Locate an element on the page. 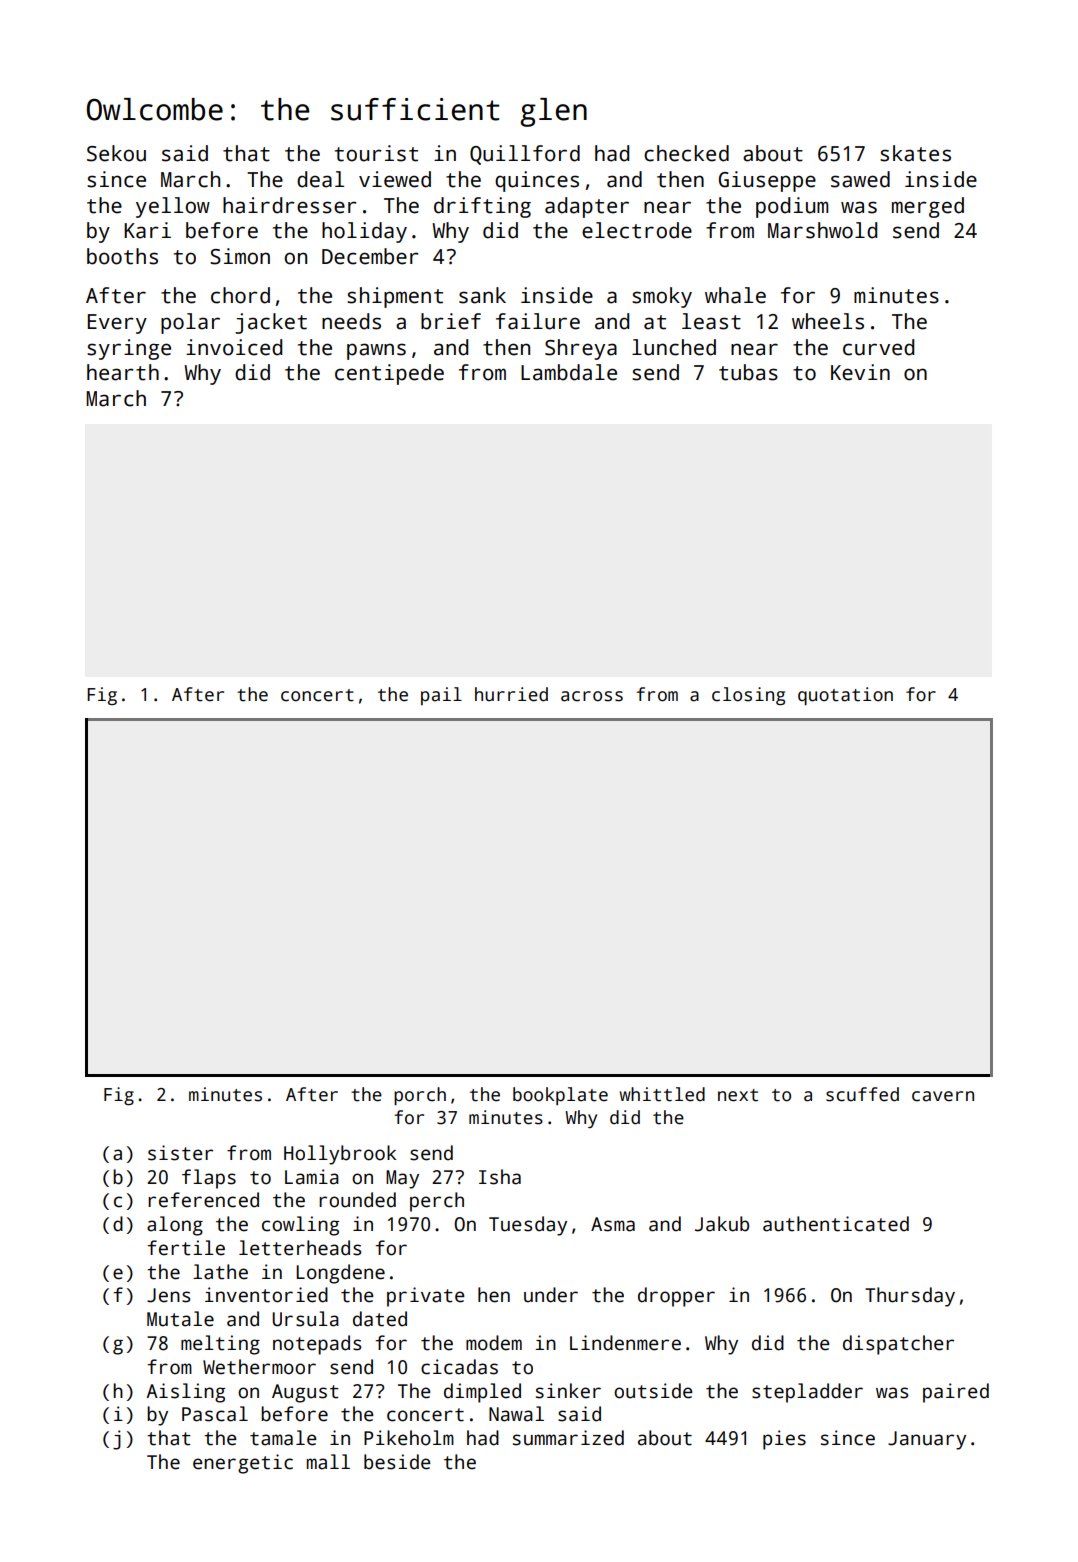  porch is located at coordinates (420, 1096).
